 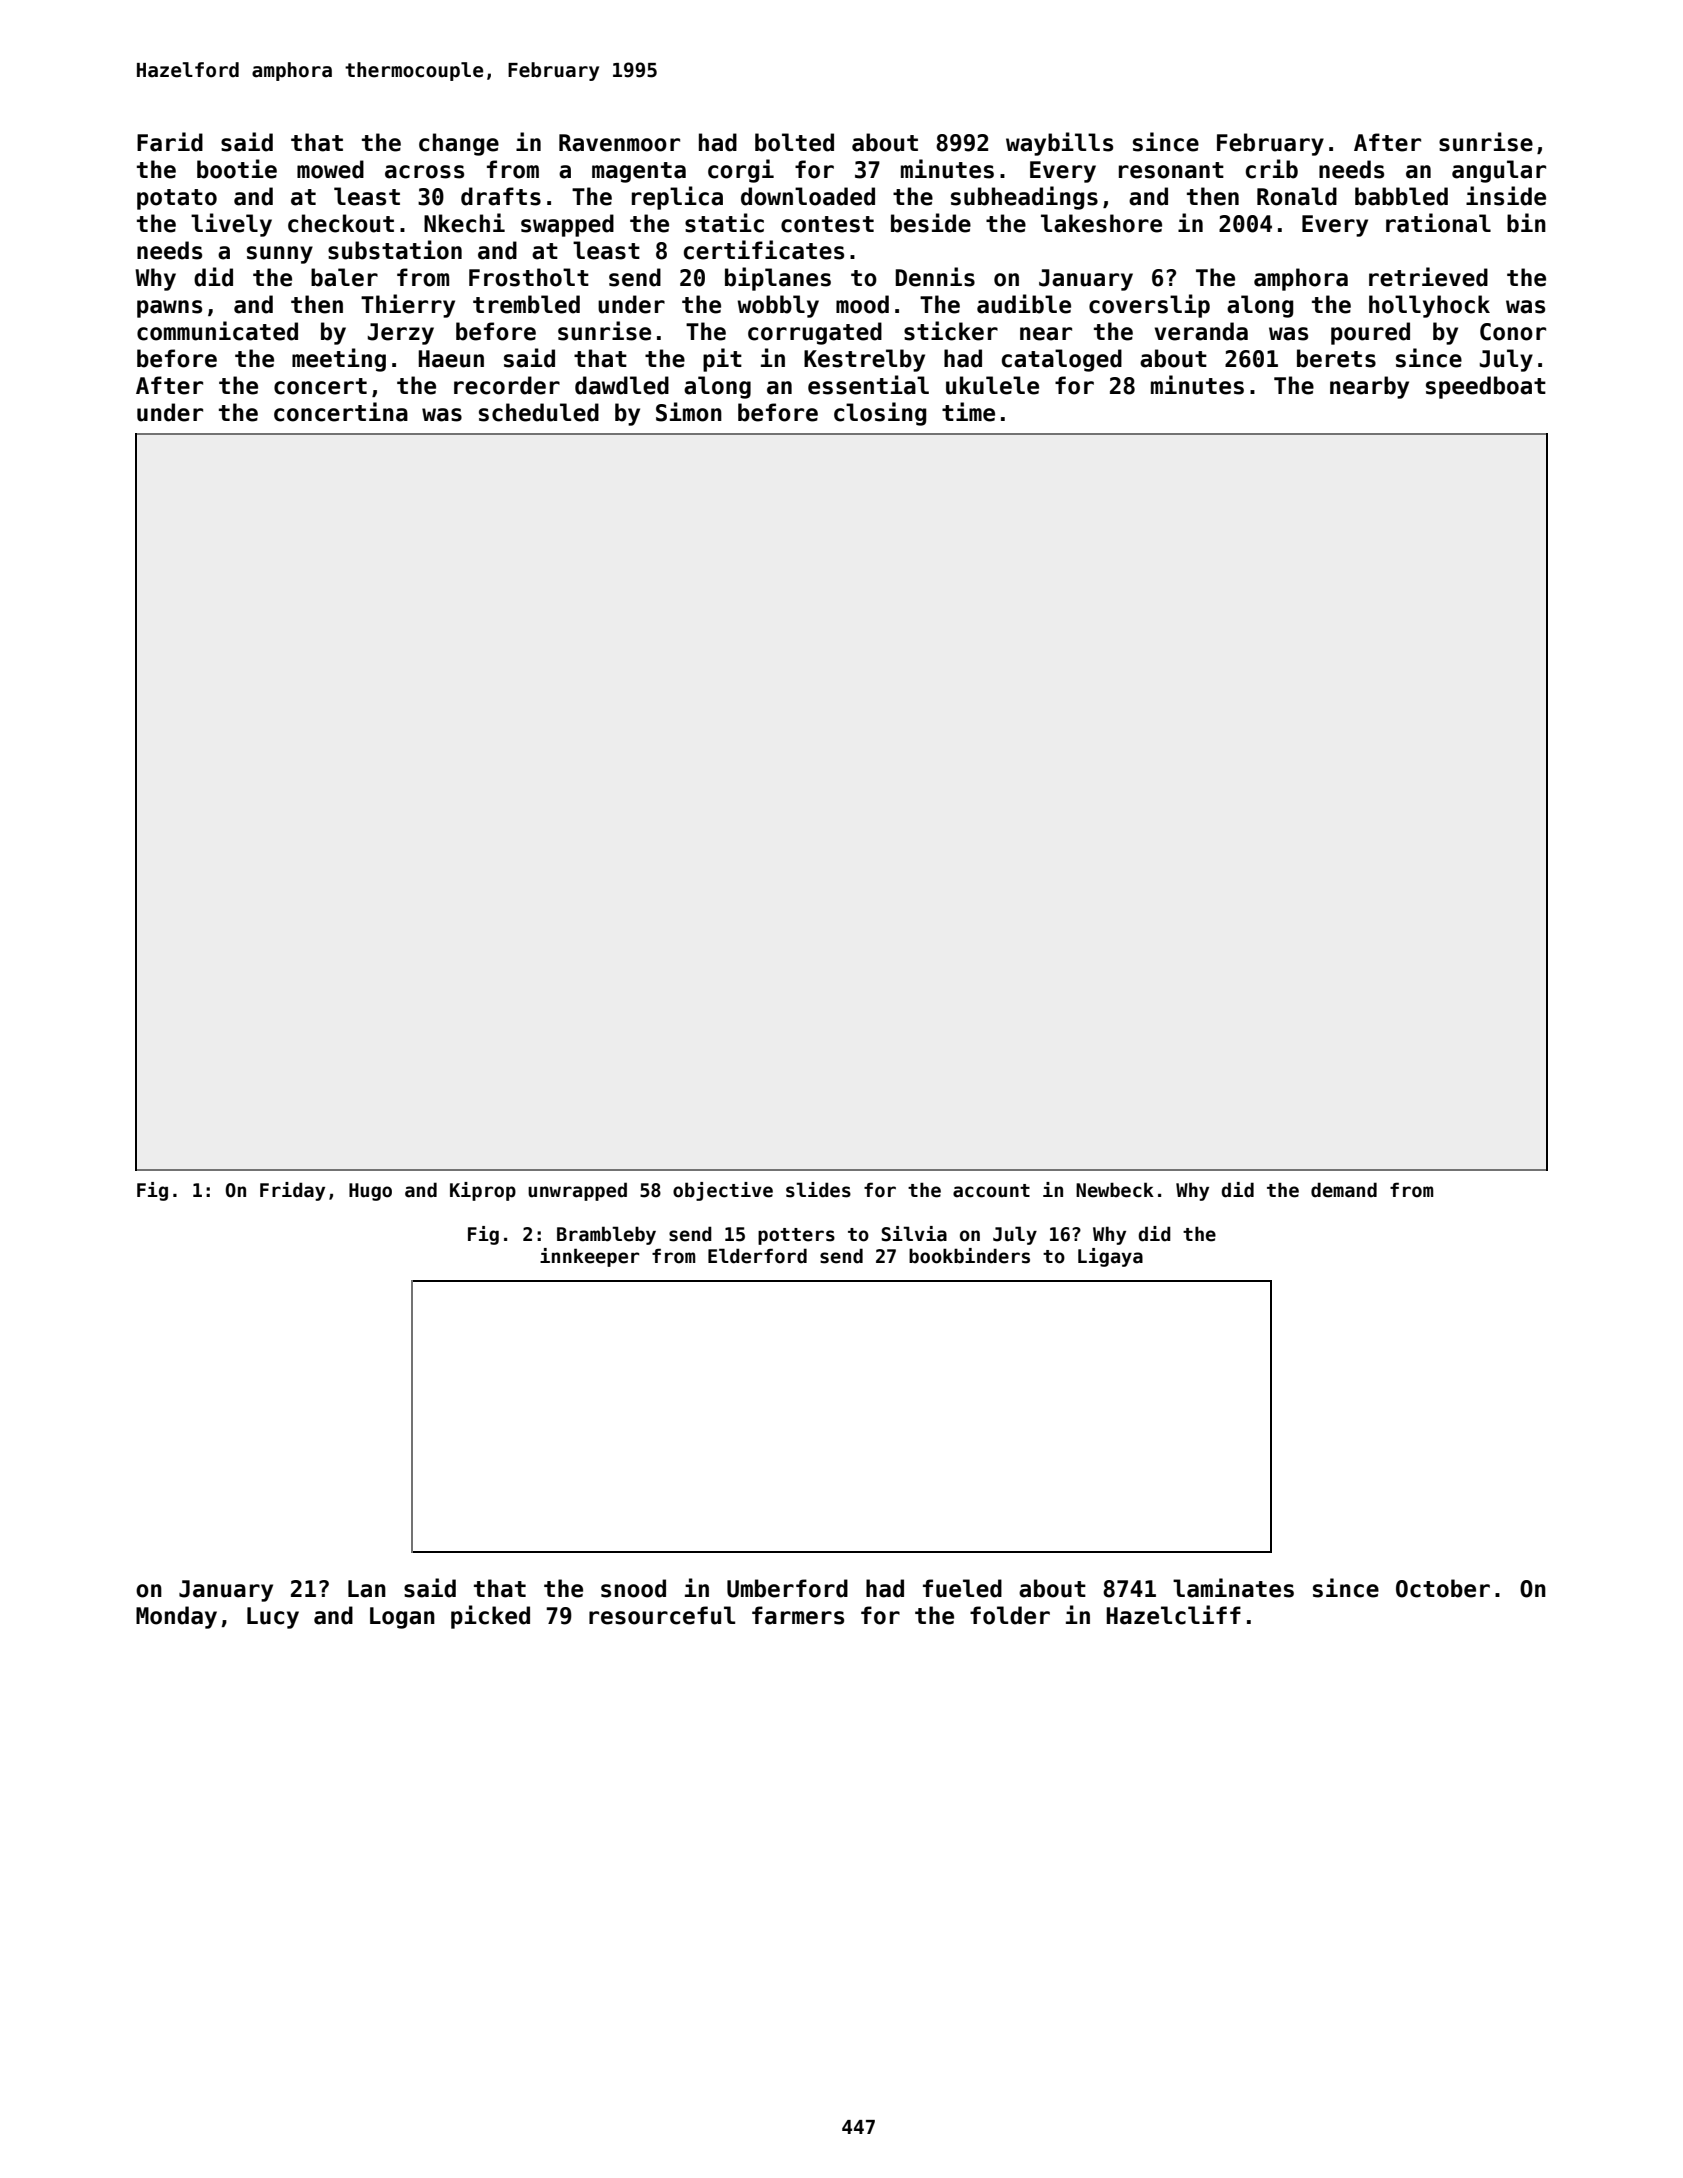 What do you see at coordinates (292, 1191) in the screenshot?
I see `Friday` at bounding box center [292, 1191].
